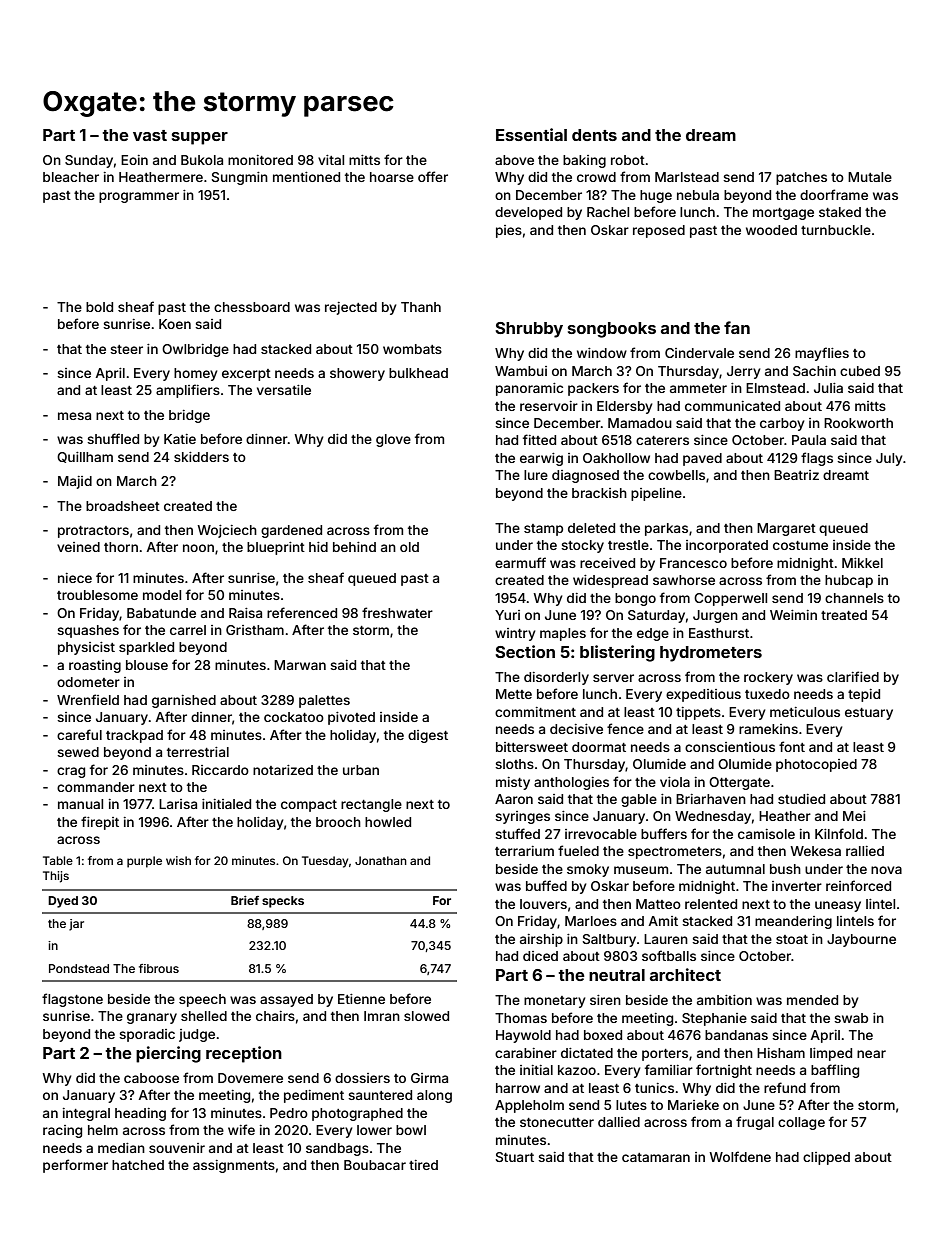 The image size is (952, 1233). What do you see at coordinates (541, 459) in the image?
I see `earwig` at bounding box center [541, 459].
